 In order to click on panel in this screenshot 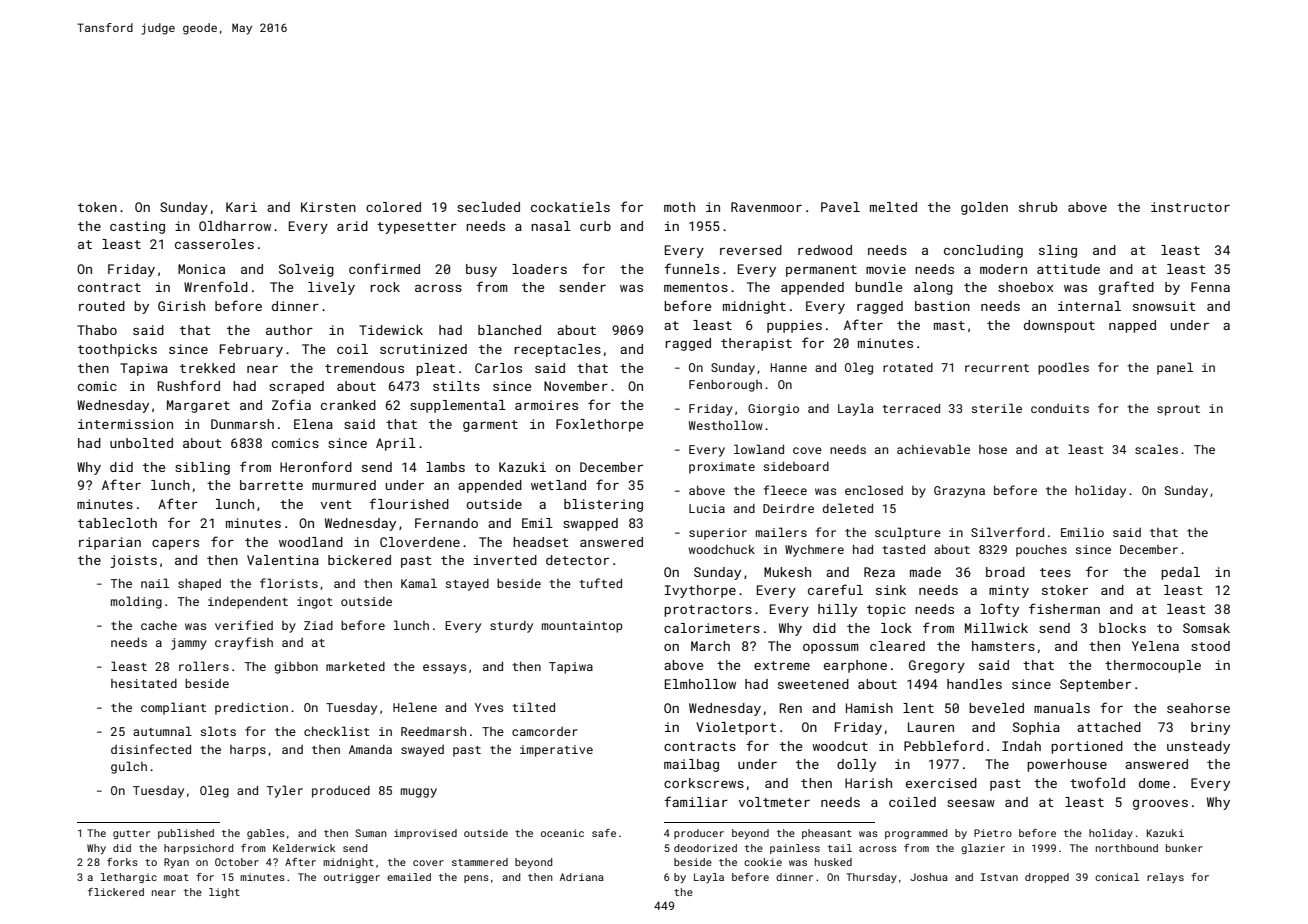, I will do `click(1175, 368)`.
